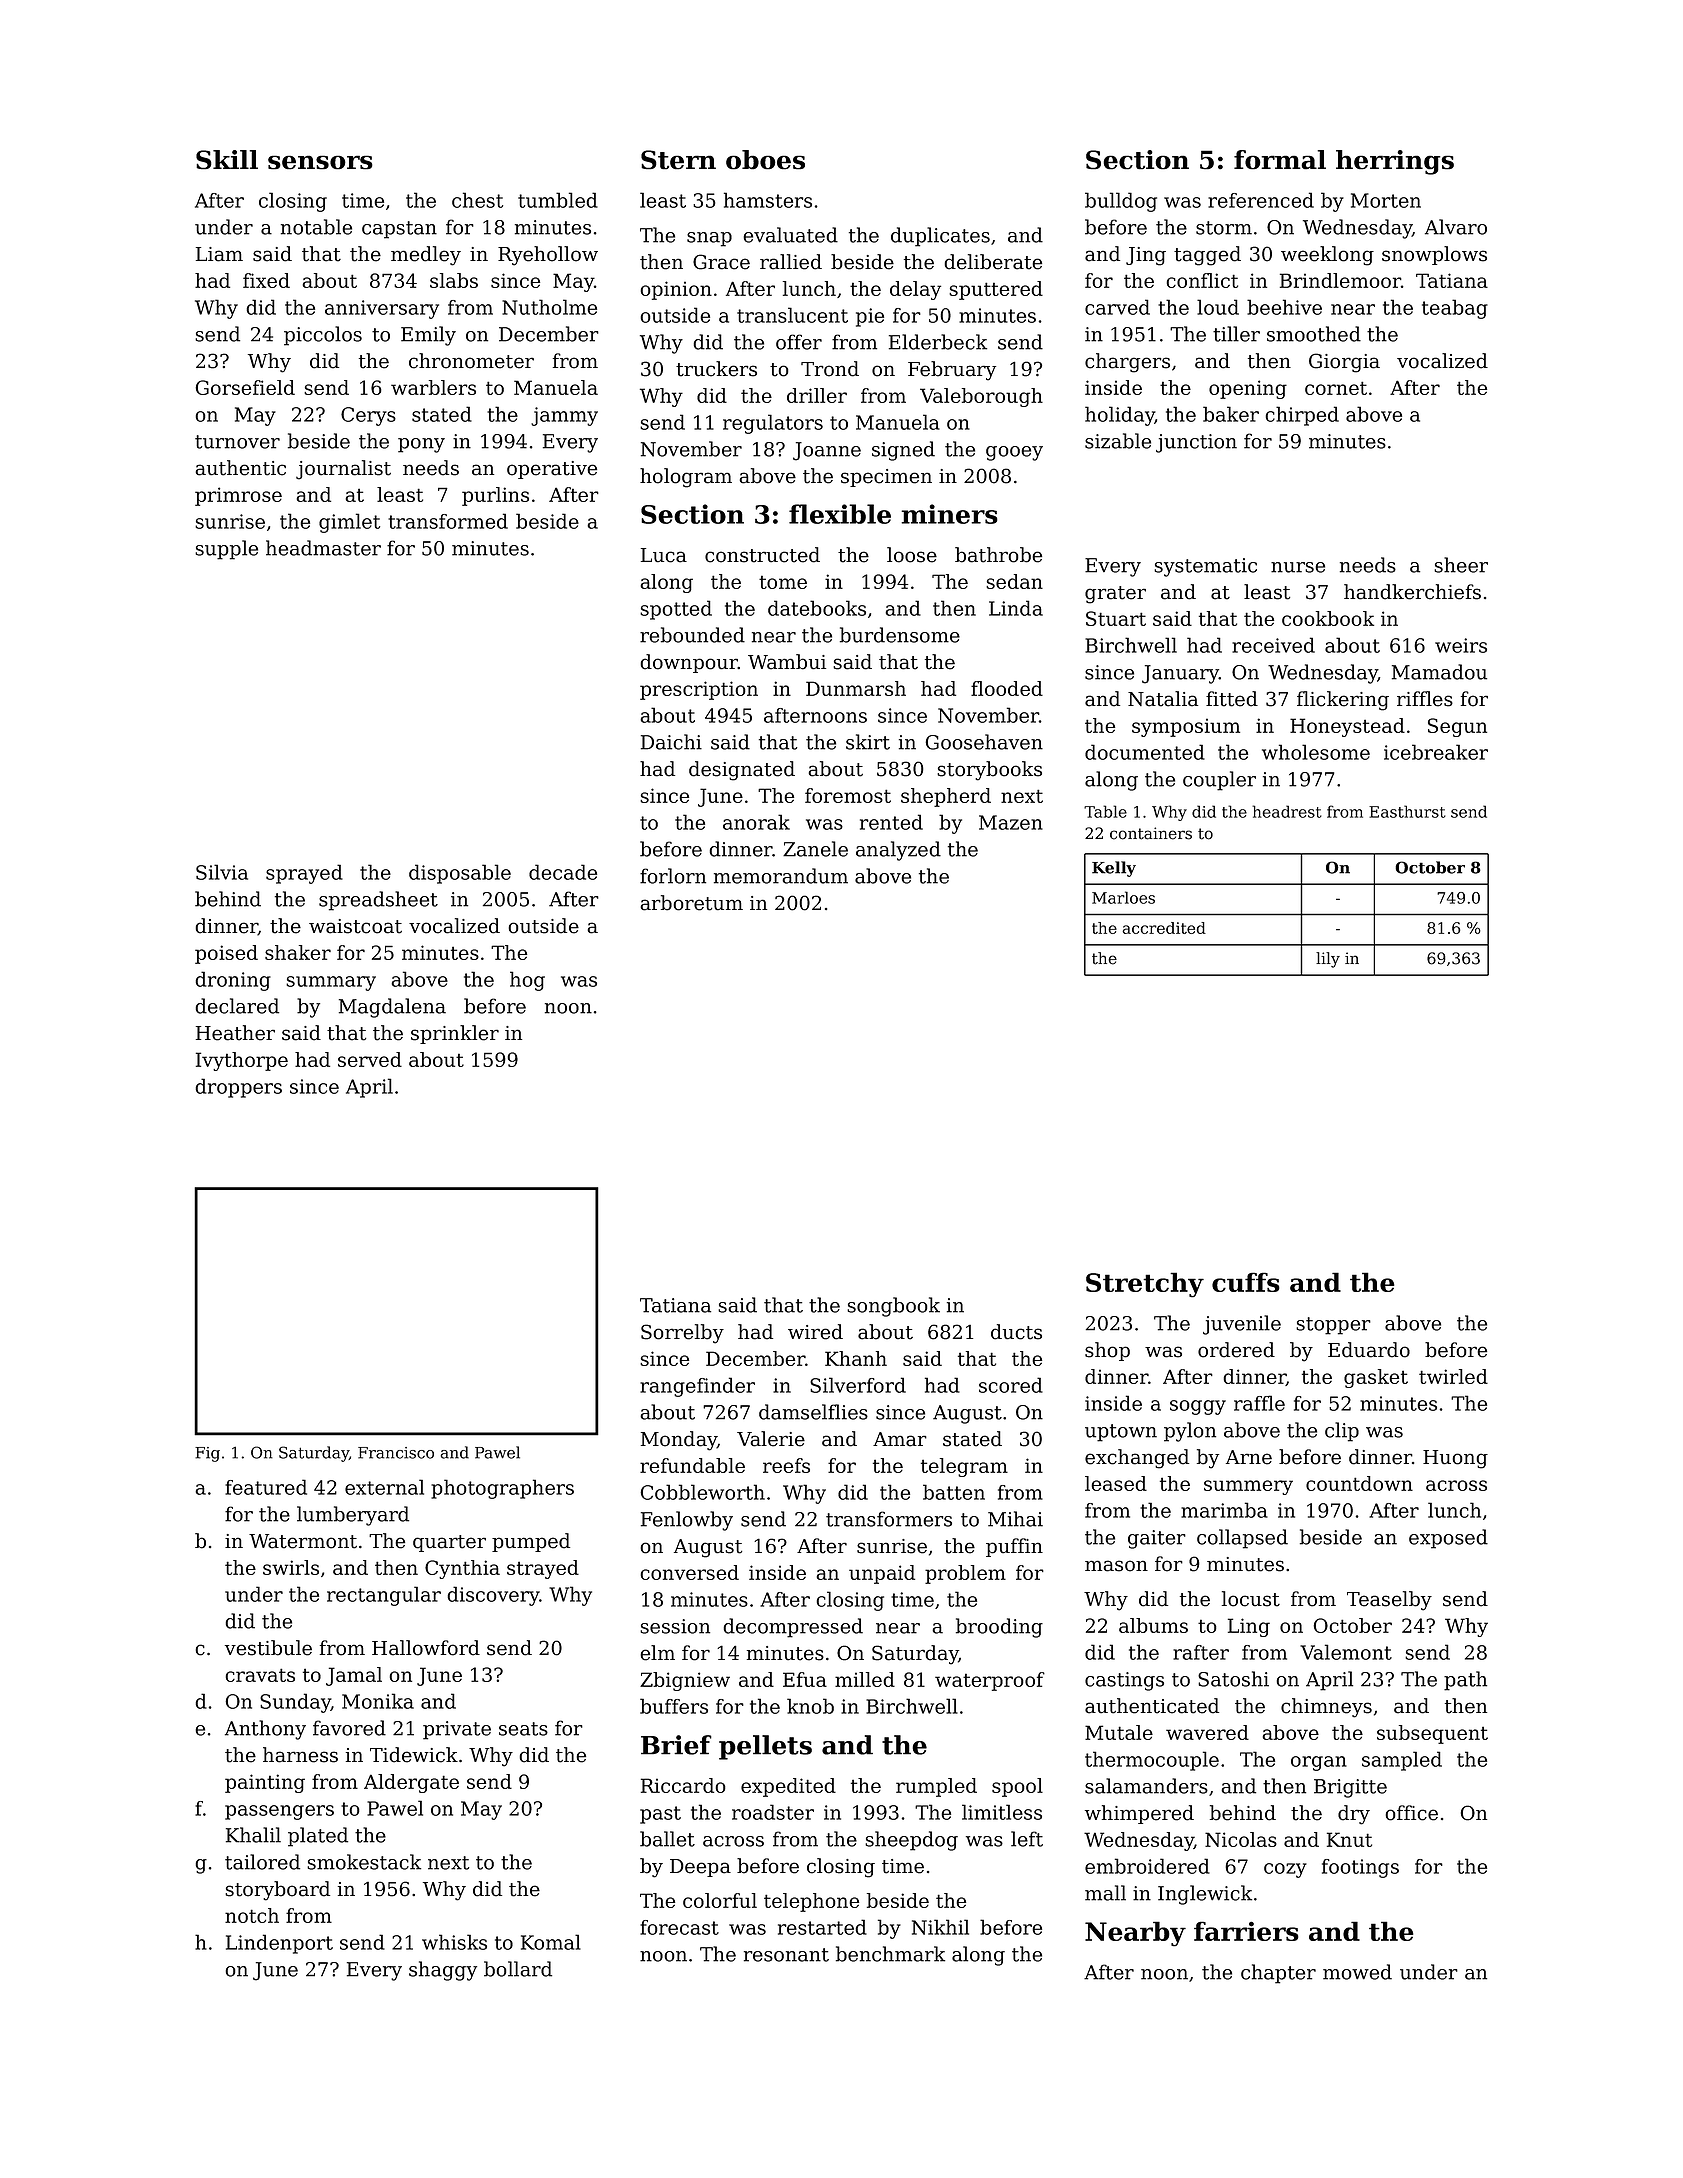 This document has height=2178, width=1683. What do you see at coordinates (1411, 1813) in the document?
I see `office` at bounding box center [1411, 1813].
